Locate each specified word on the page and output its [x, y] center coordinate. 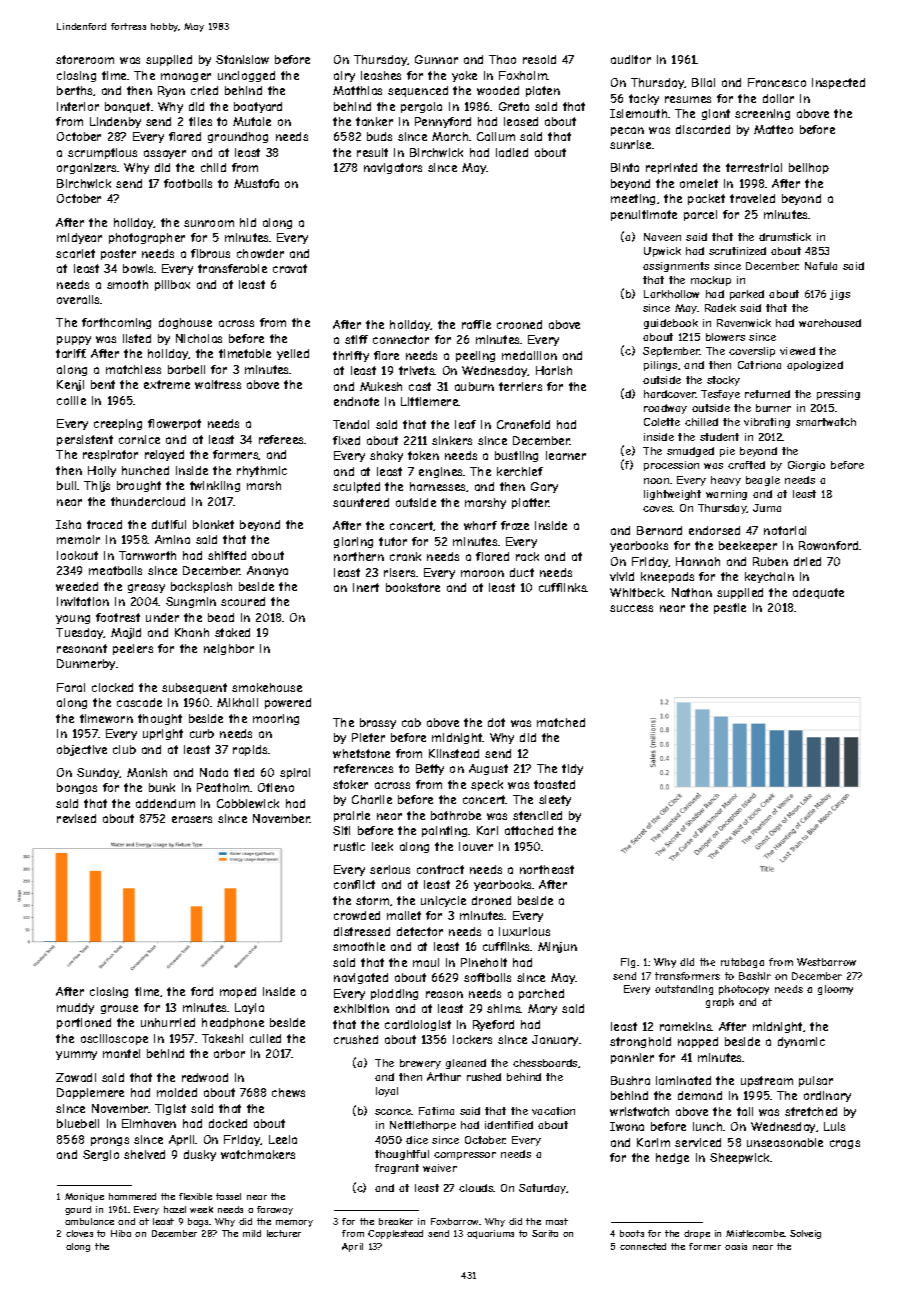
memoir [78, 539]
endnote [356, 401]
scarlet [75, 253]
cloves [79, 1233]
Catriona [759, 365]
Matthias [357, 90]
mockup [711, 281]
